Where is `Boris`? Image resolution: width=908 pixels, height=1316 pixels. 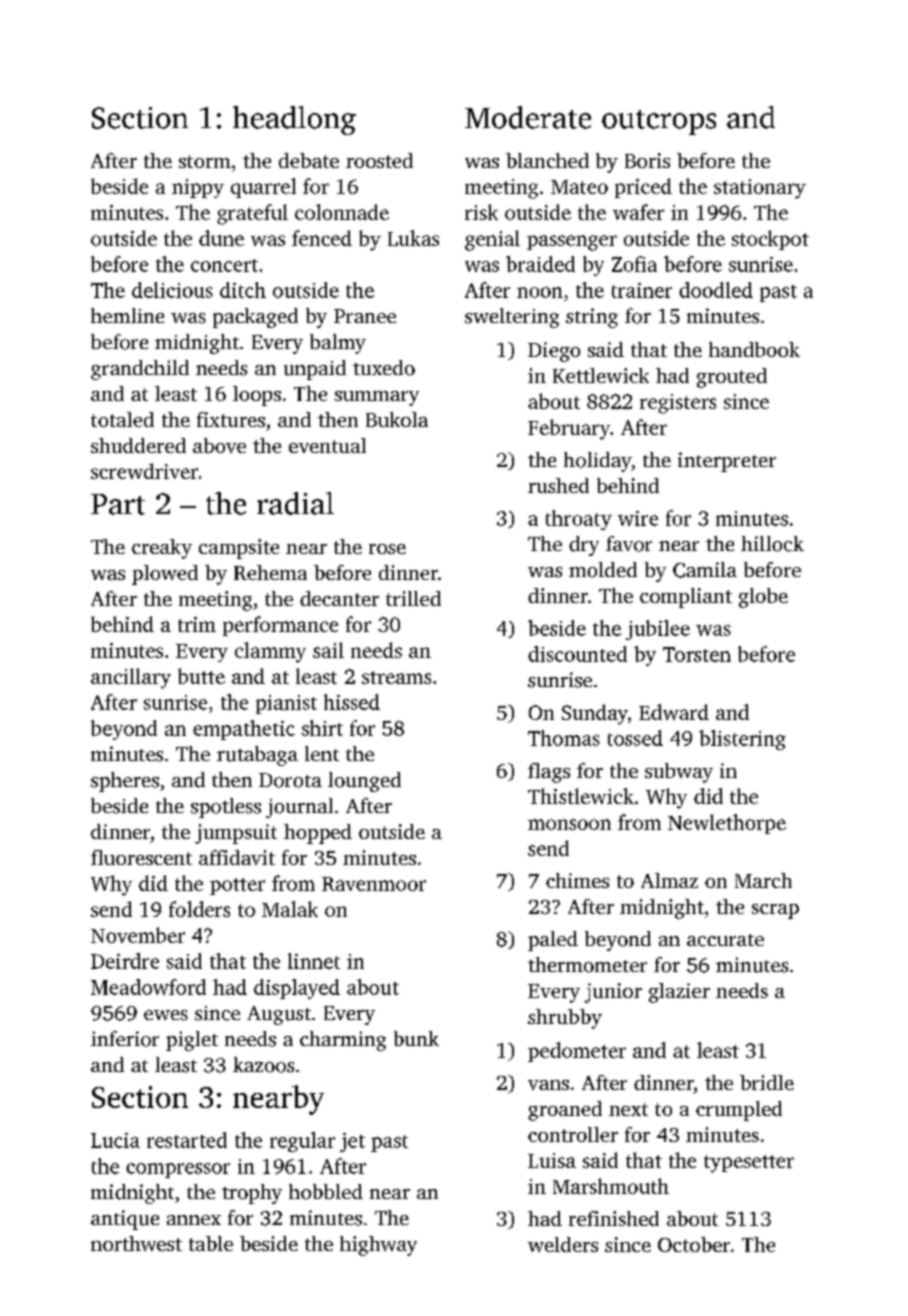
Boris is located at coordinates (647, 160).
